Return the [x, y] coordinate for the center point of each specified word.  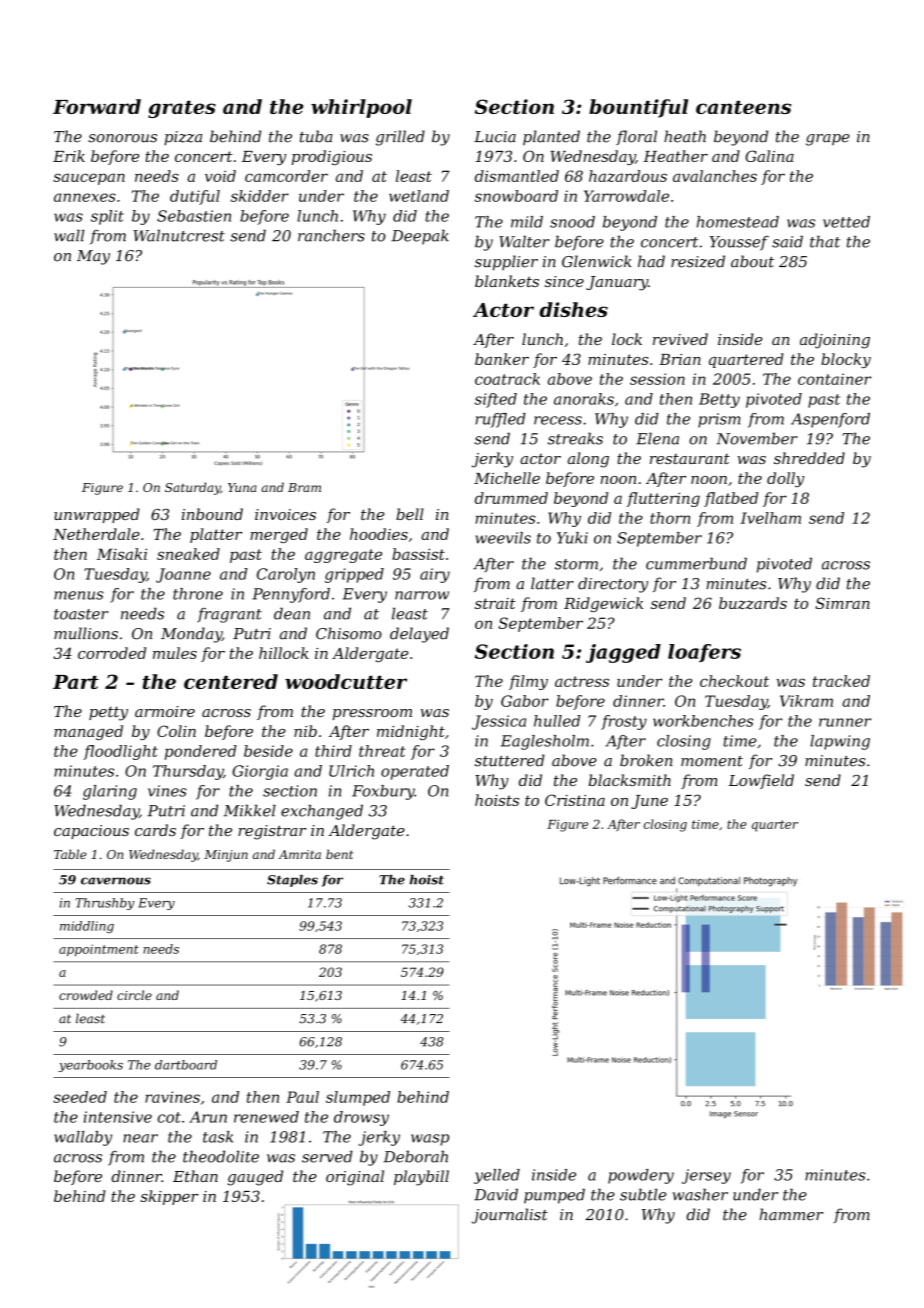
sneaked [188, 554]
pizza [183, 138]
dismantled [517, 176]
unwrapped [97, 515]
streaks [575, 438]
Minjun [226, 856]
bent [339, 854]
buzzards [753, 603]
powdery [641, 1176]
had [651, 261]
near [140, 1138]
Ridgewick [603, 604]
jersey [706, 1176]
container [834, 379]
